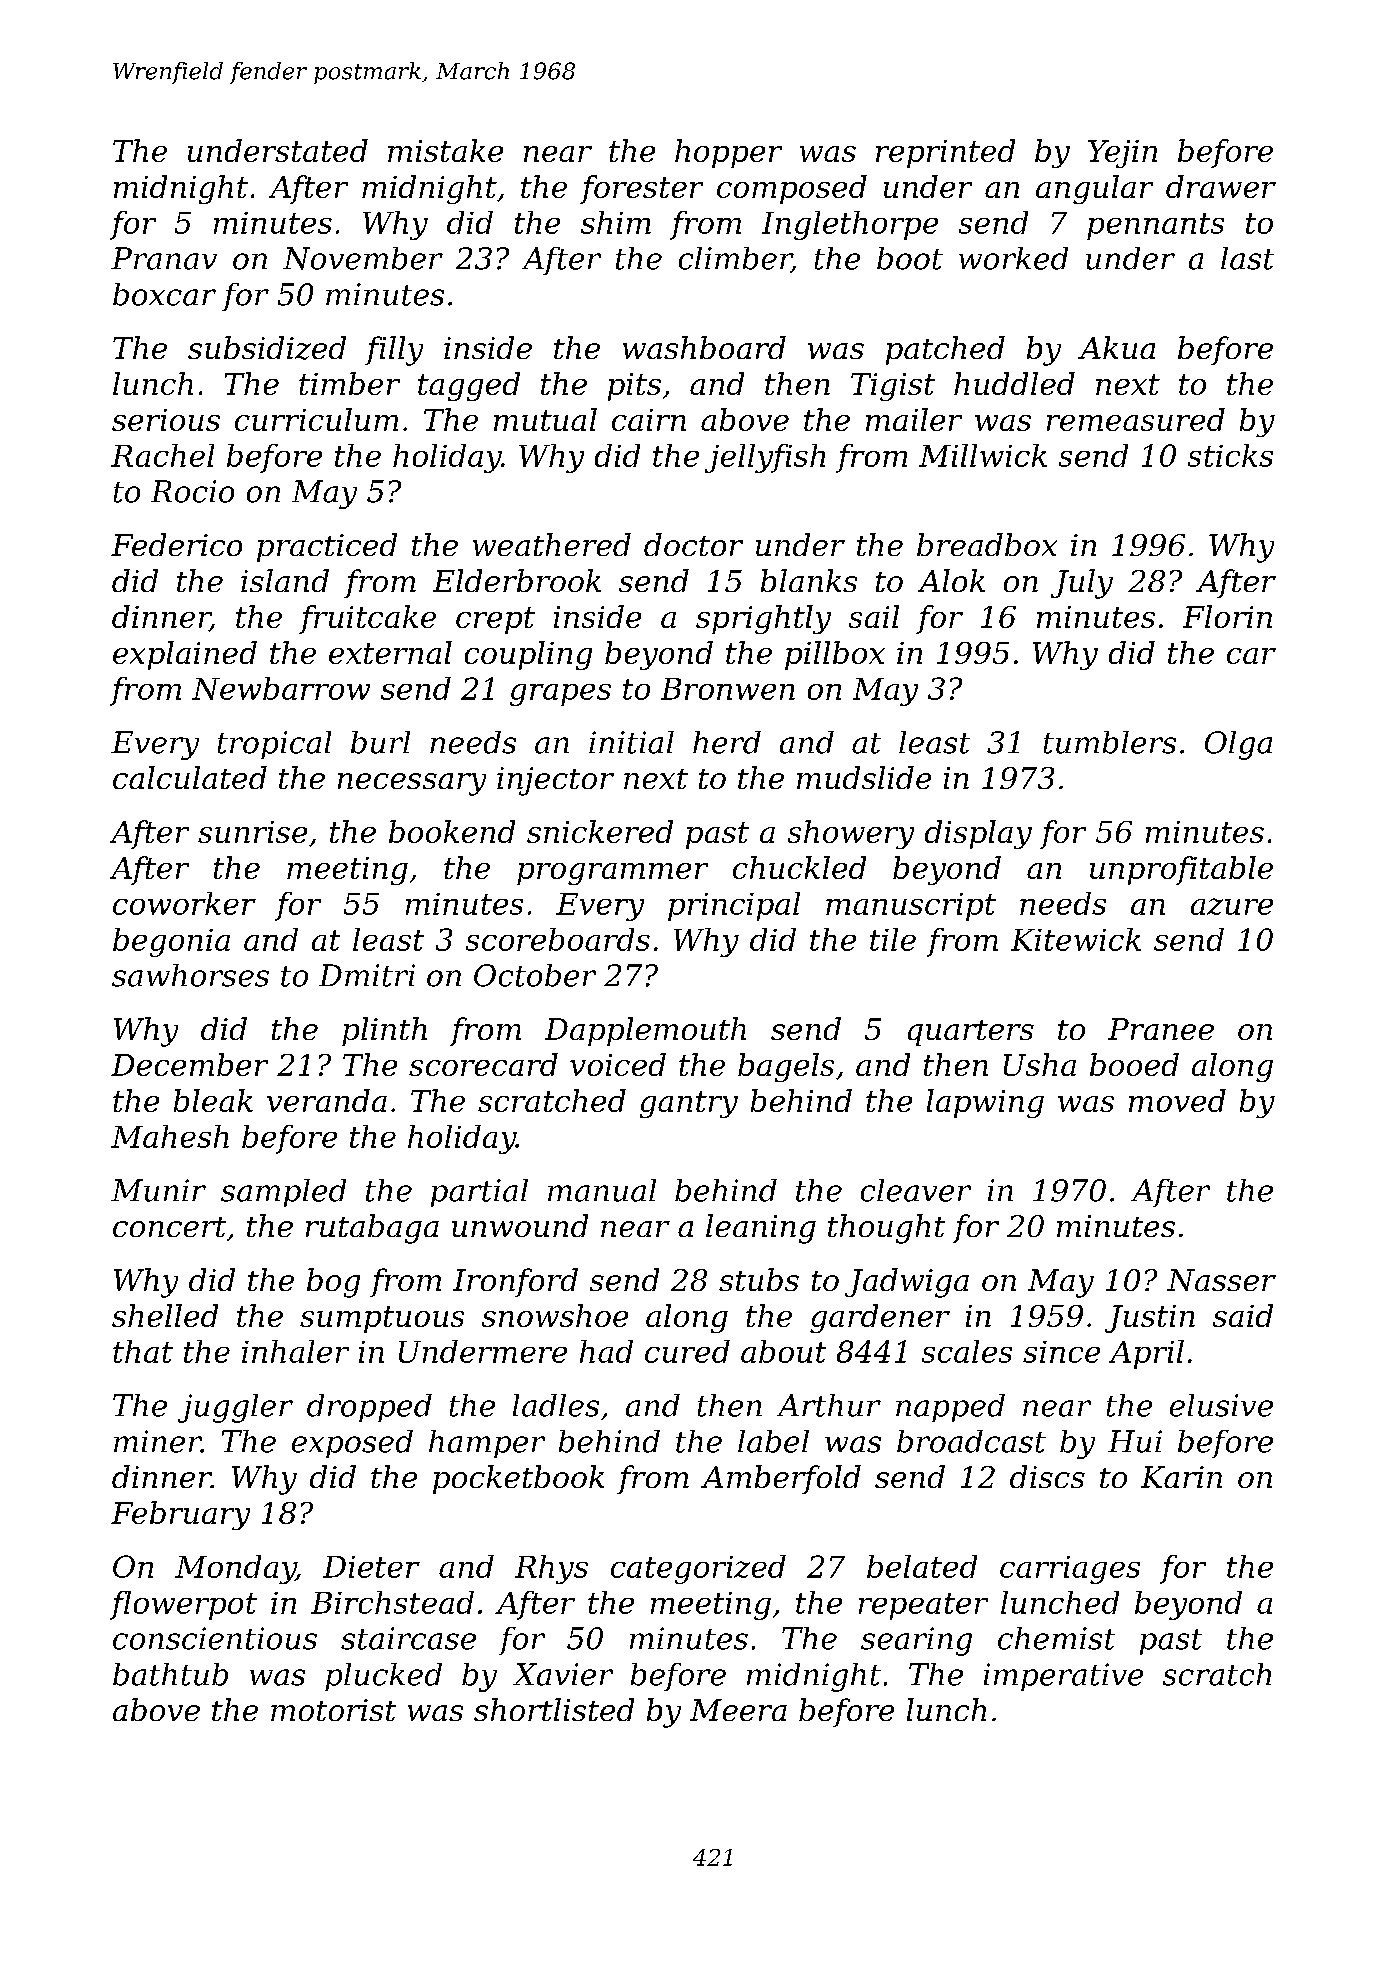  I want to click on calculated, so click(190, 777).
